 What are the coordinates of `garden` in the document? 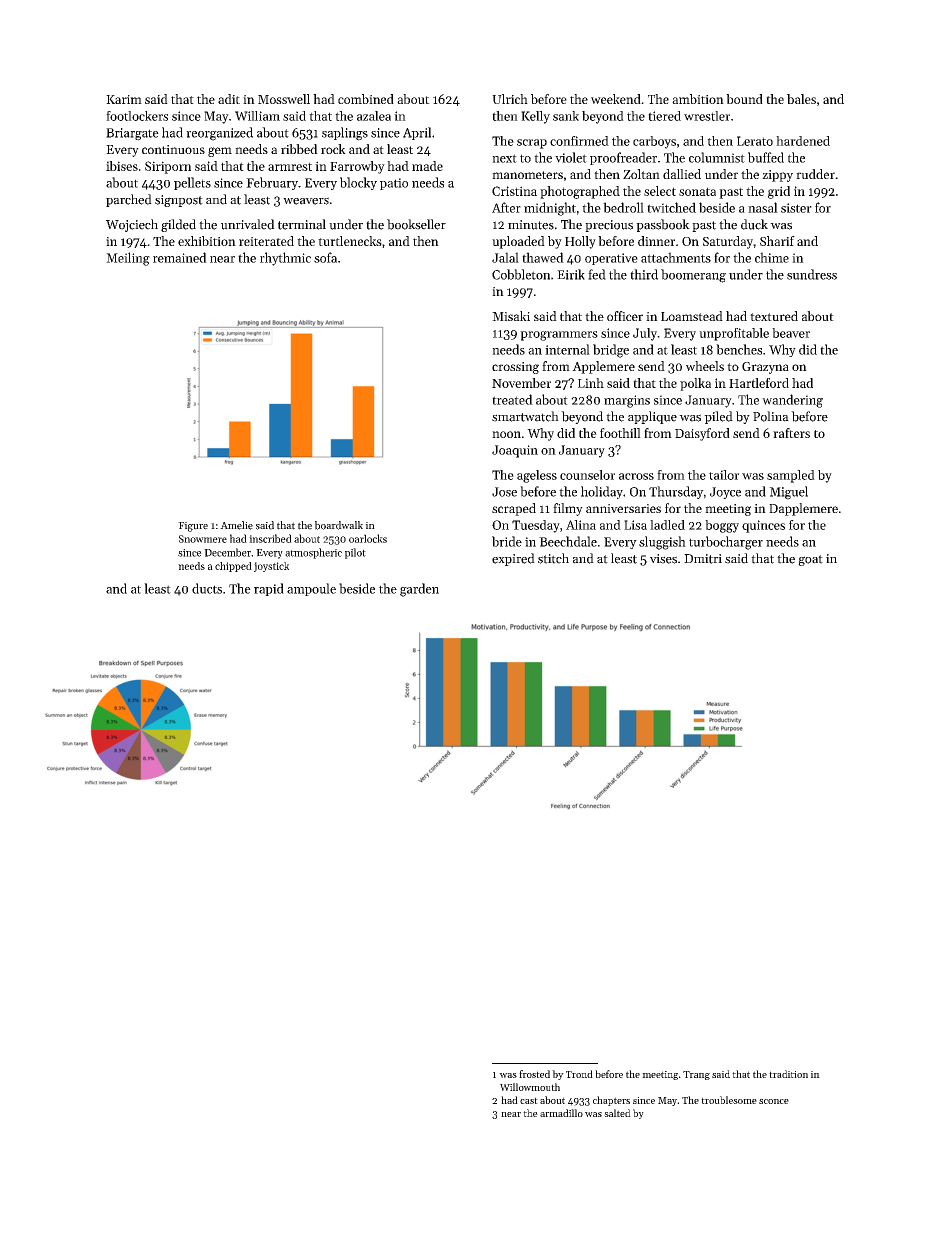 It's located at (419, 590).
